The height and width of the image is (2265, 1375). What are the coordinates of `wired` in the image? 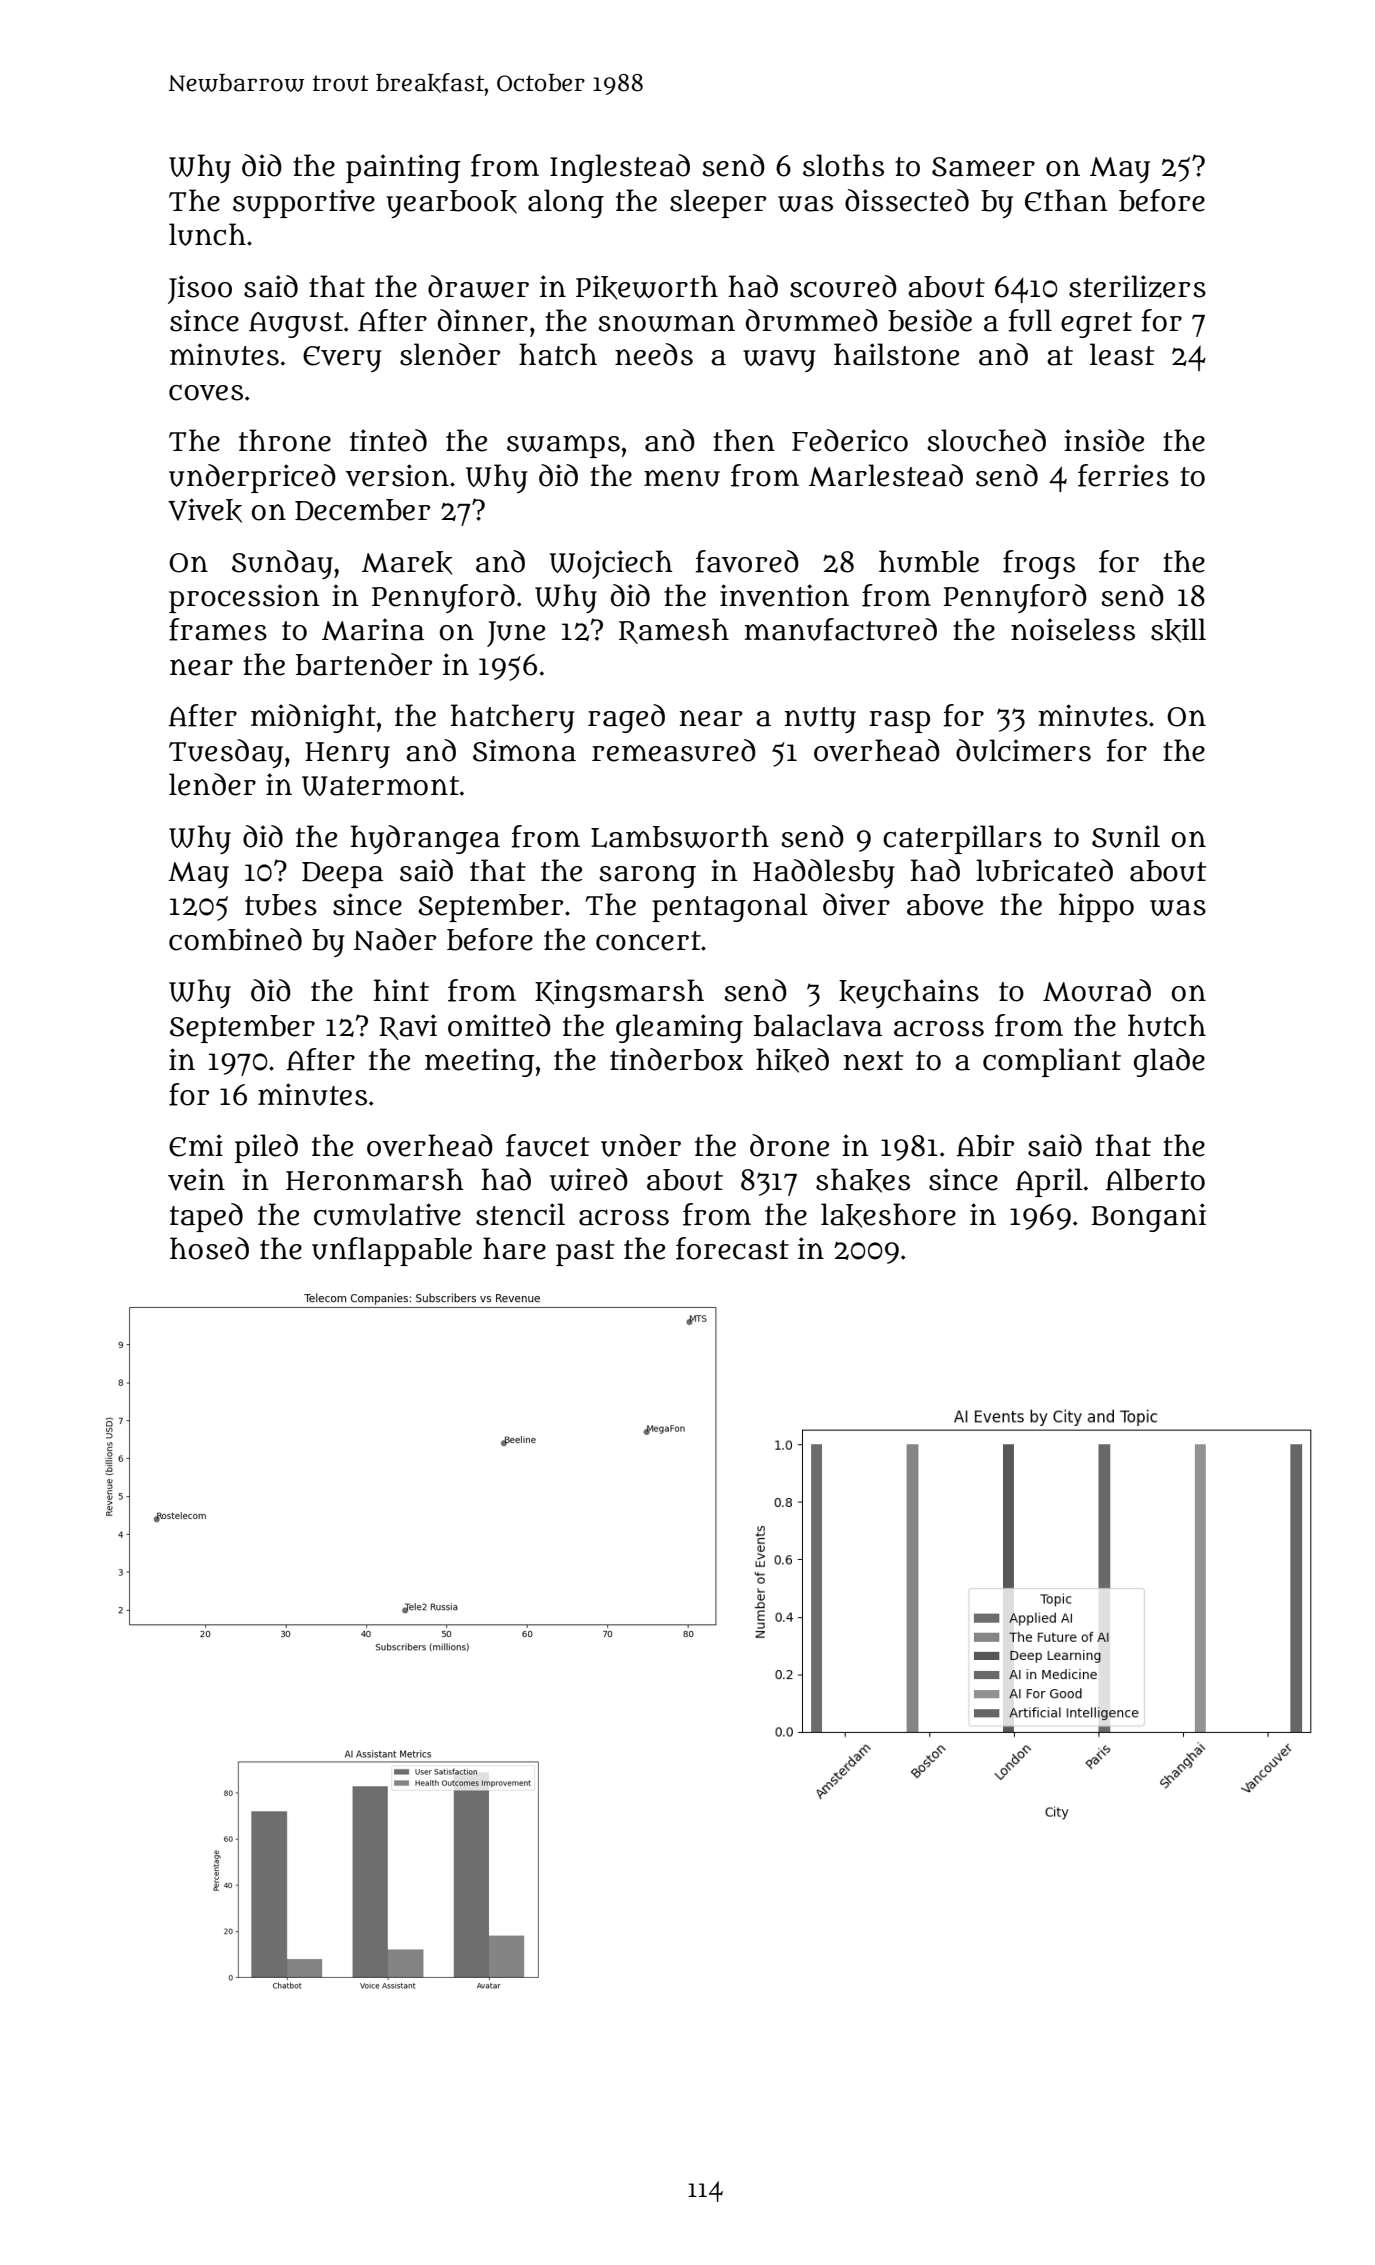 It's located at (589, 1179).
